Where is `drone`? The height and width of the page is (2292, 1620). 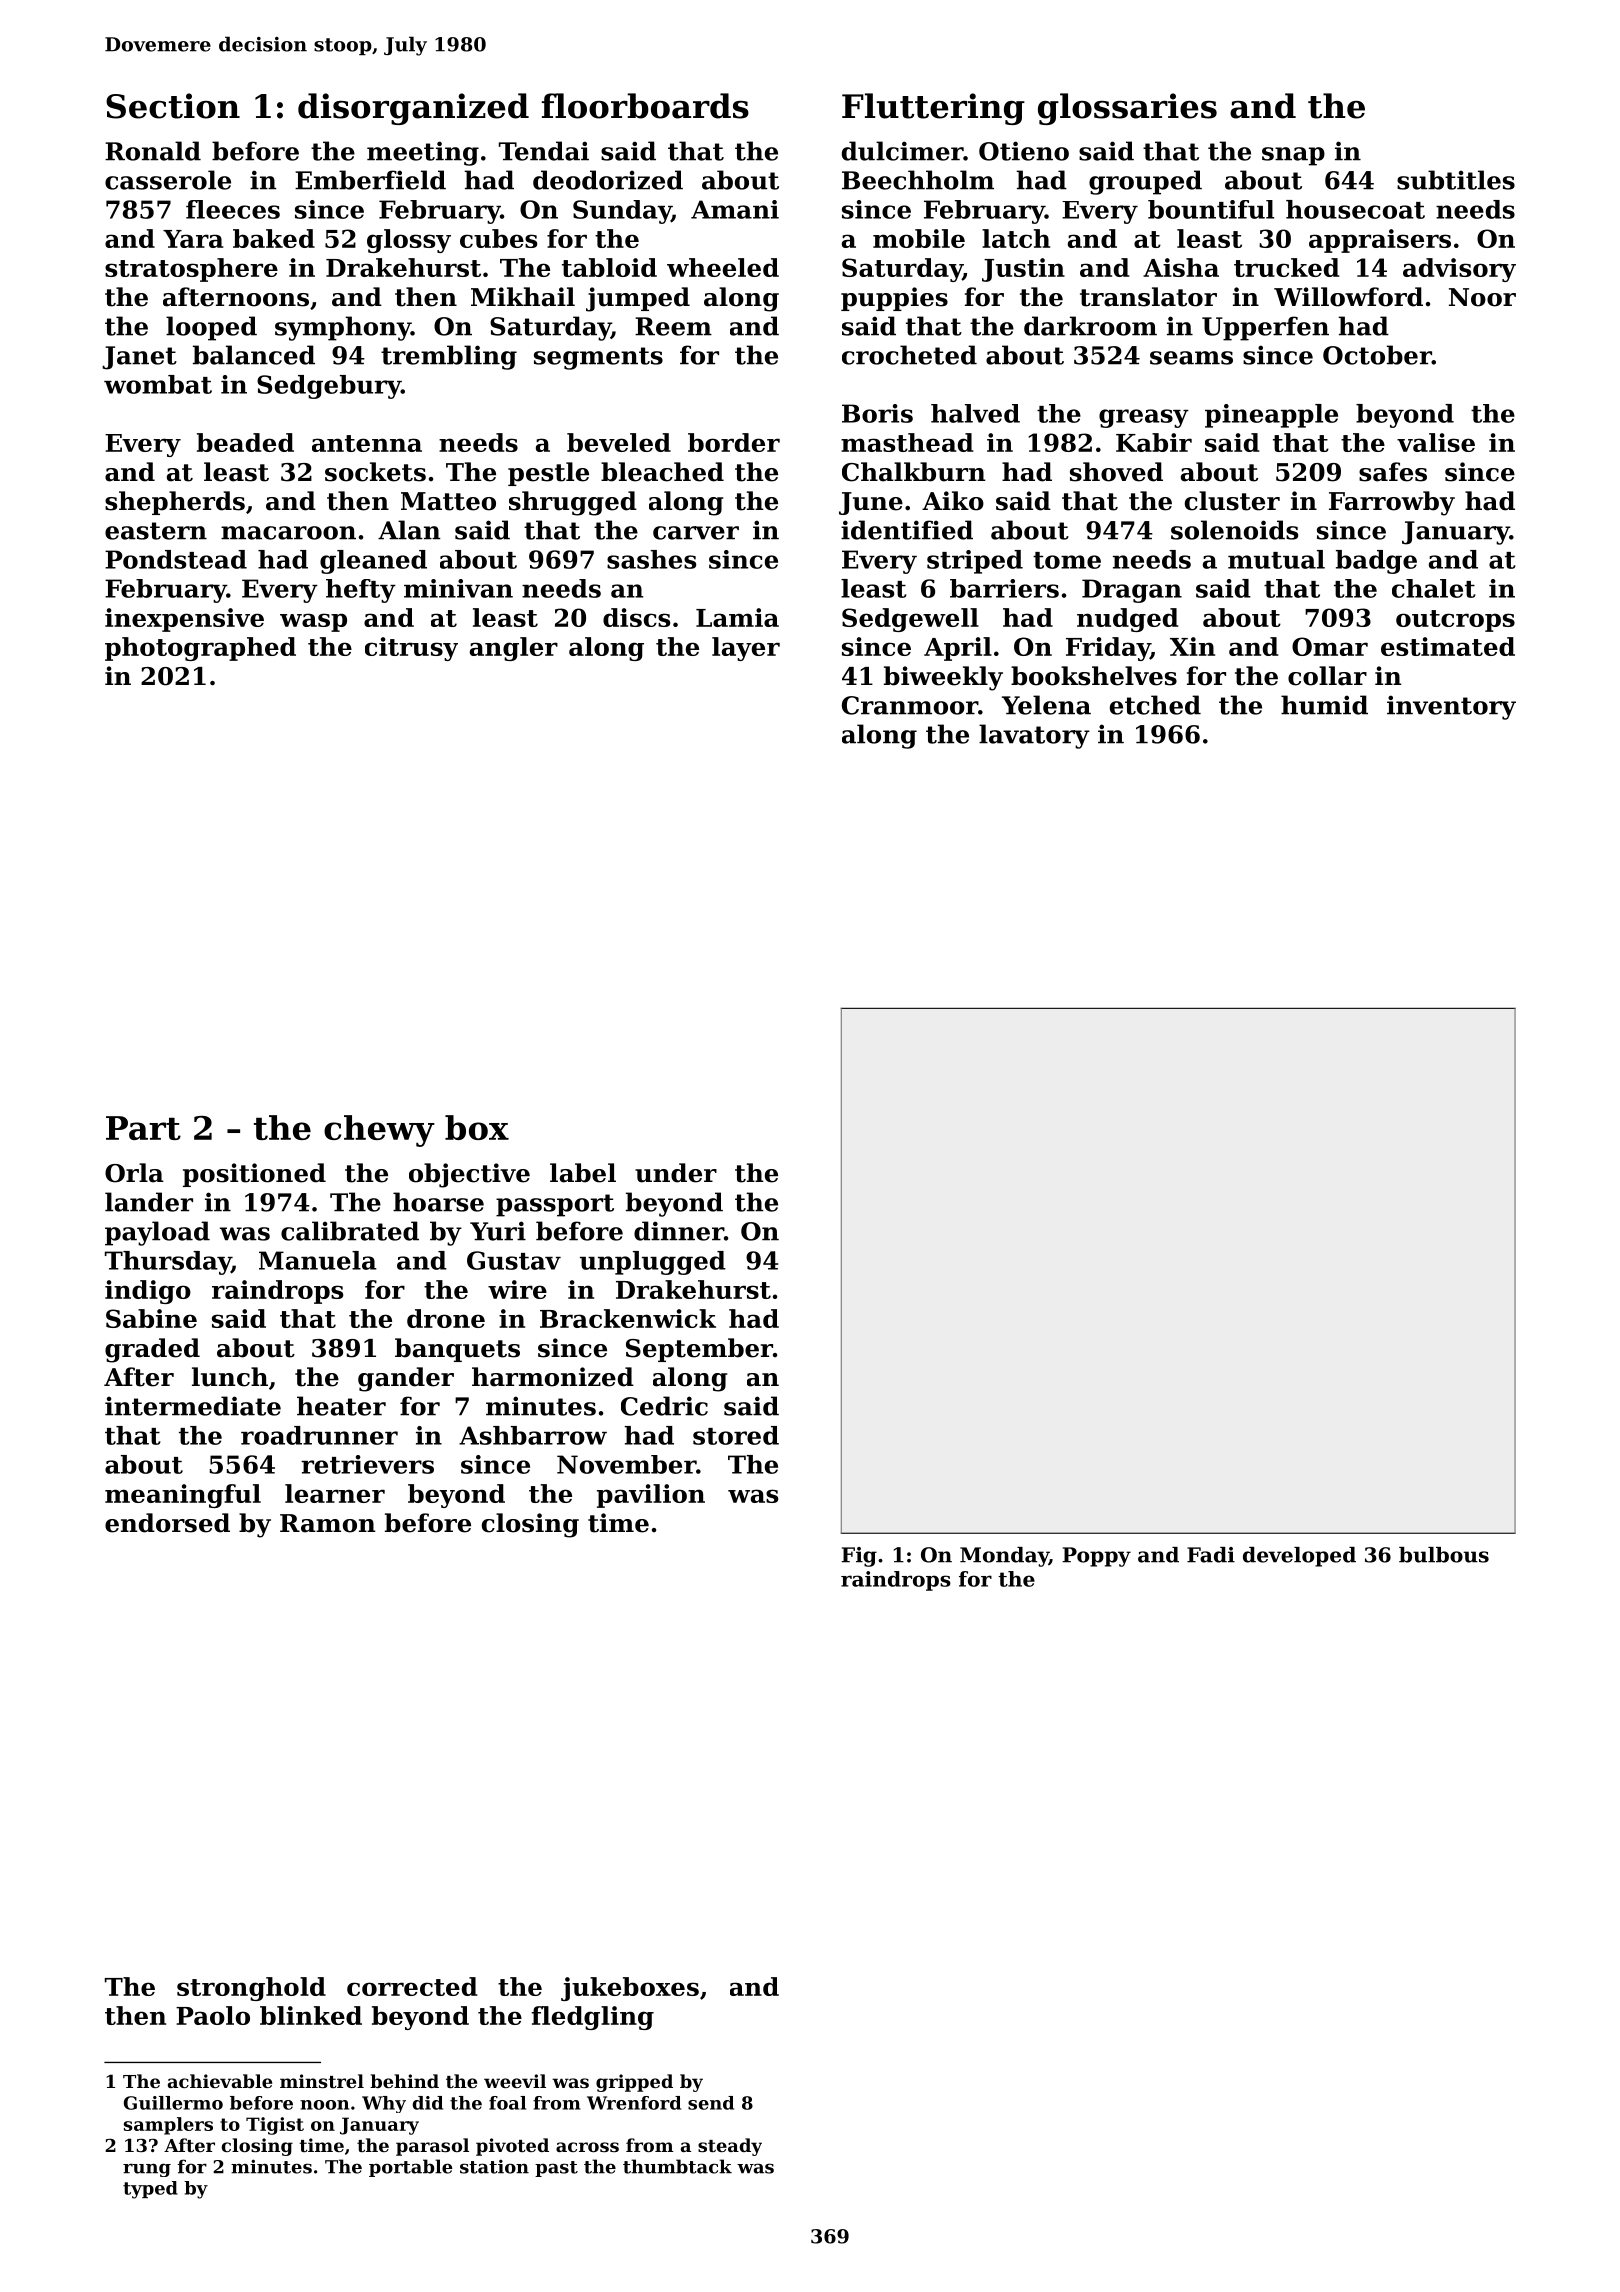 drone is located at coordinates (446, 1318).
